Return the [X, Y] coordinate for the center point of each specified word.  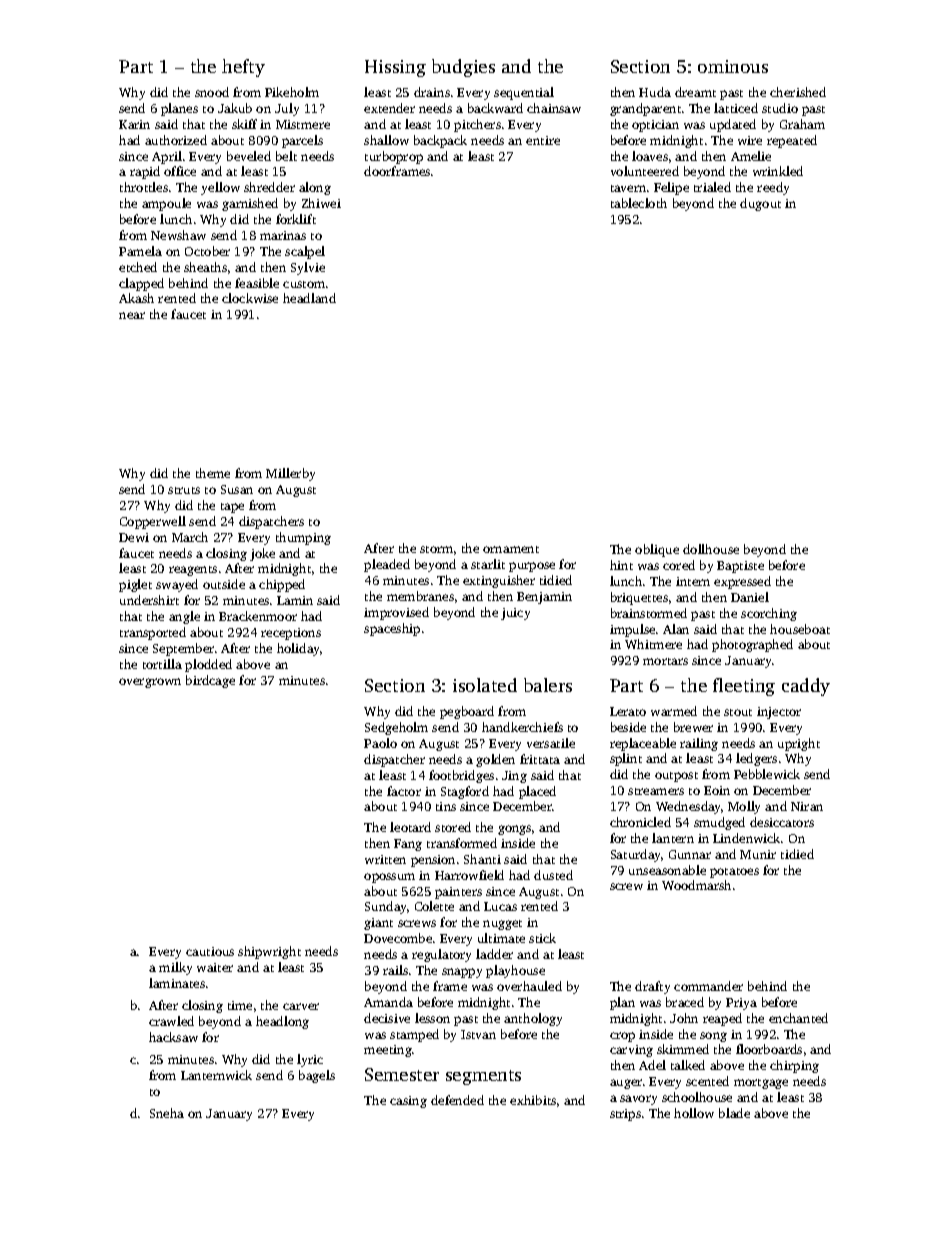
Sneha [167, 1113]
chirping [794, 1066]
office [180, 171]
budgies [463, 68]
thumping [303, 538]
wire [750, 140]
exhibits [533, 1100]
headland [309, 298]
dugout [760, 204]
